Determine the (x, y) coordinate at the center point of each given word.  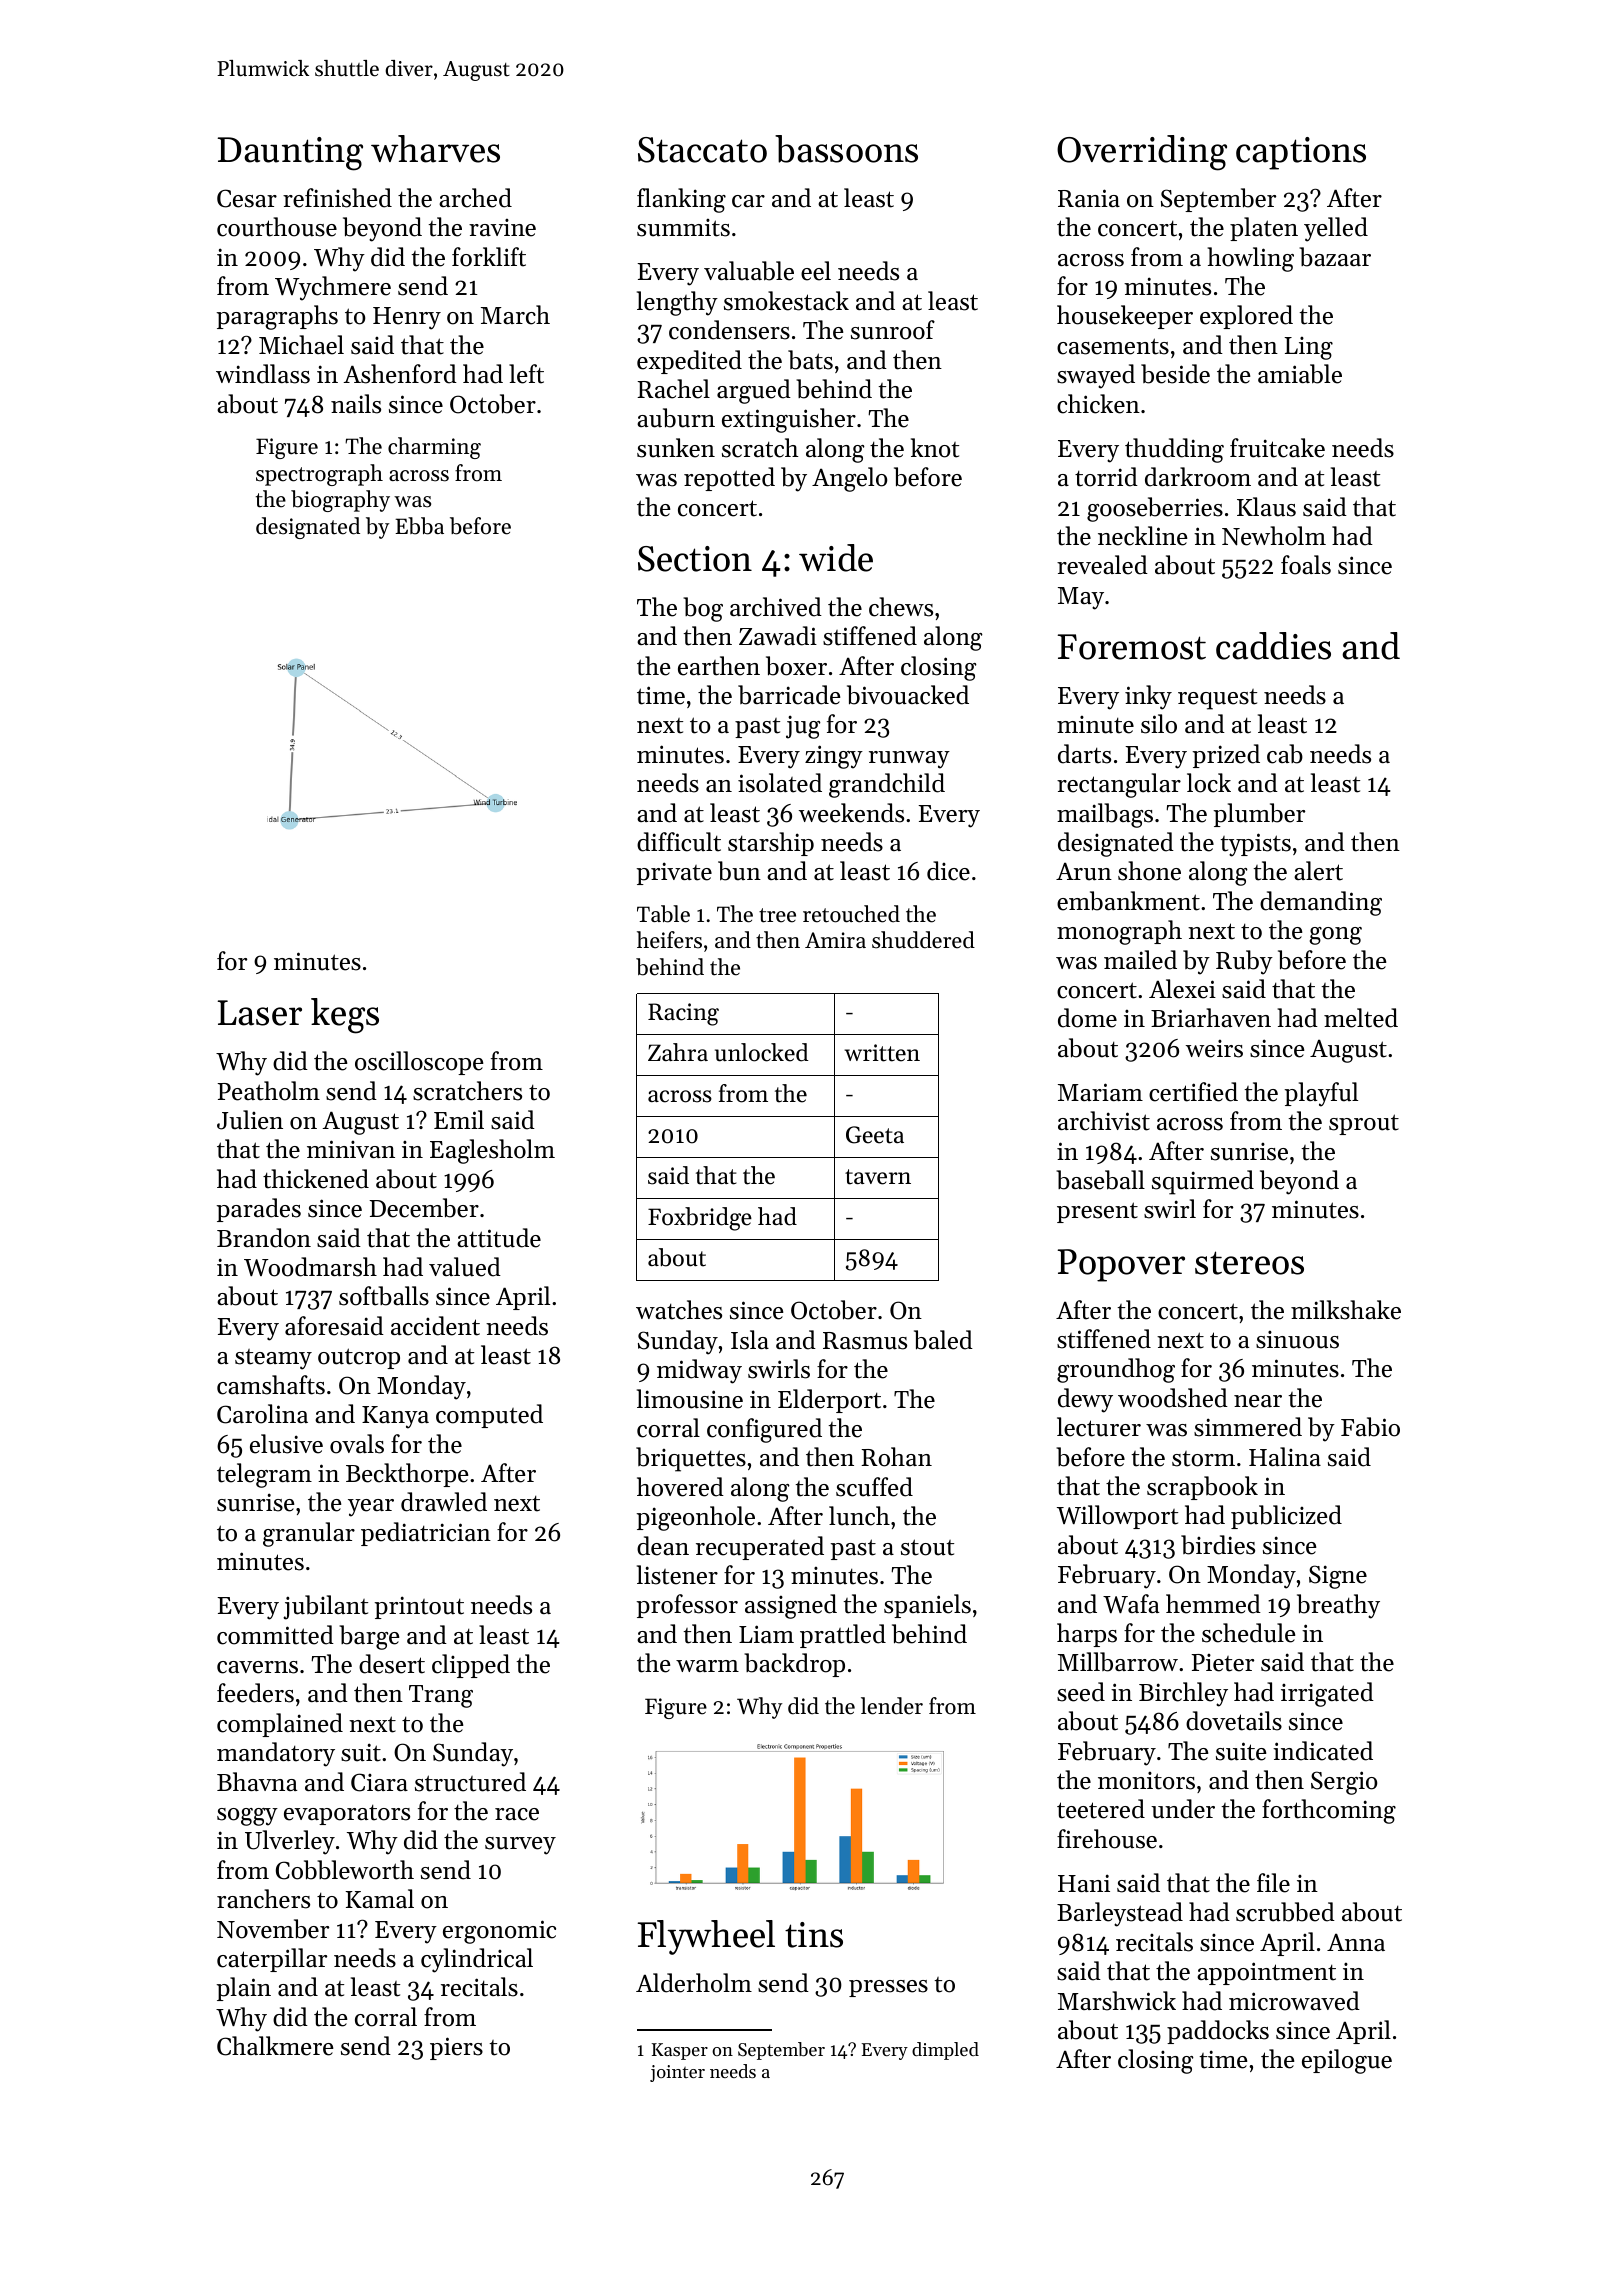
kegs (345, 1016)
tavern (878, 1177)
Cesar (247, 198)
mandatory (276, 1754)
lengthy (677, 303)
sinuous (1297, 1340)
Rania (1089, 198)
